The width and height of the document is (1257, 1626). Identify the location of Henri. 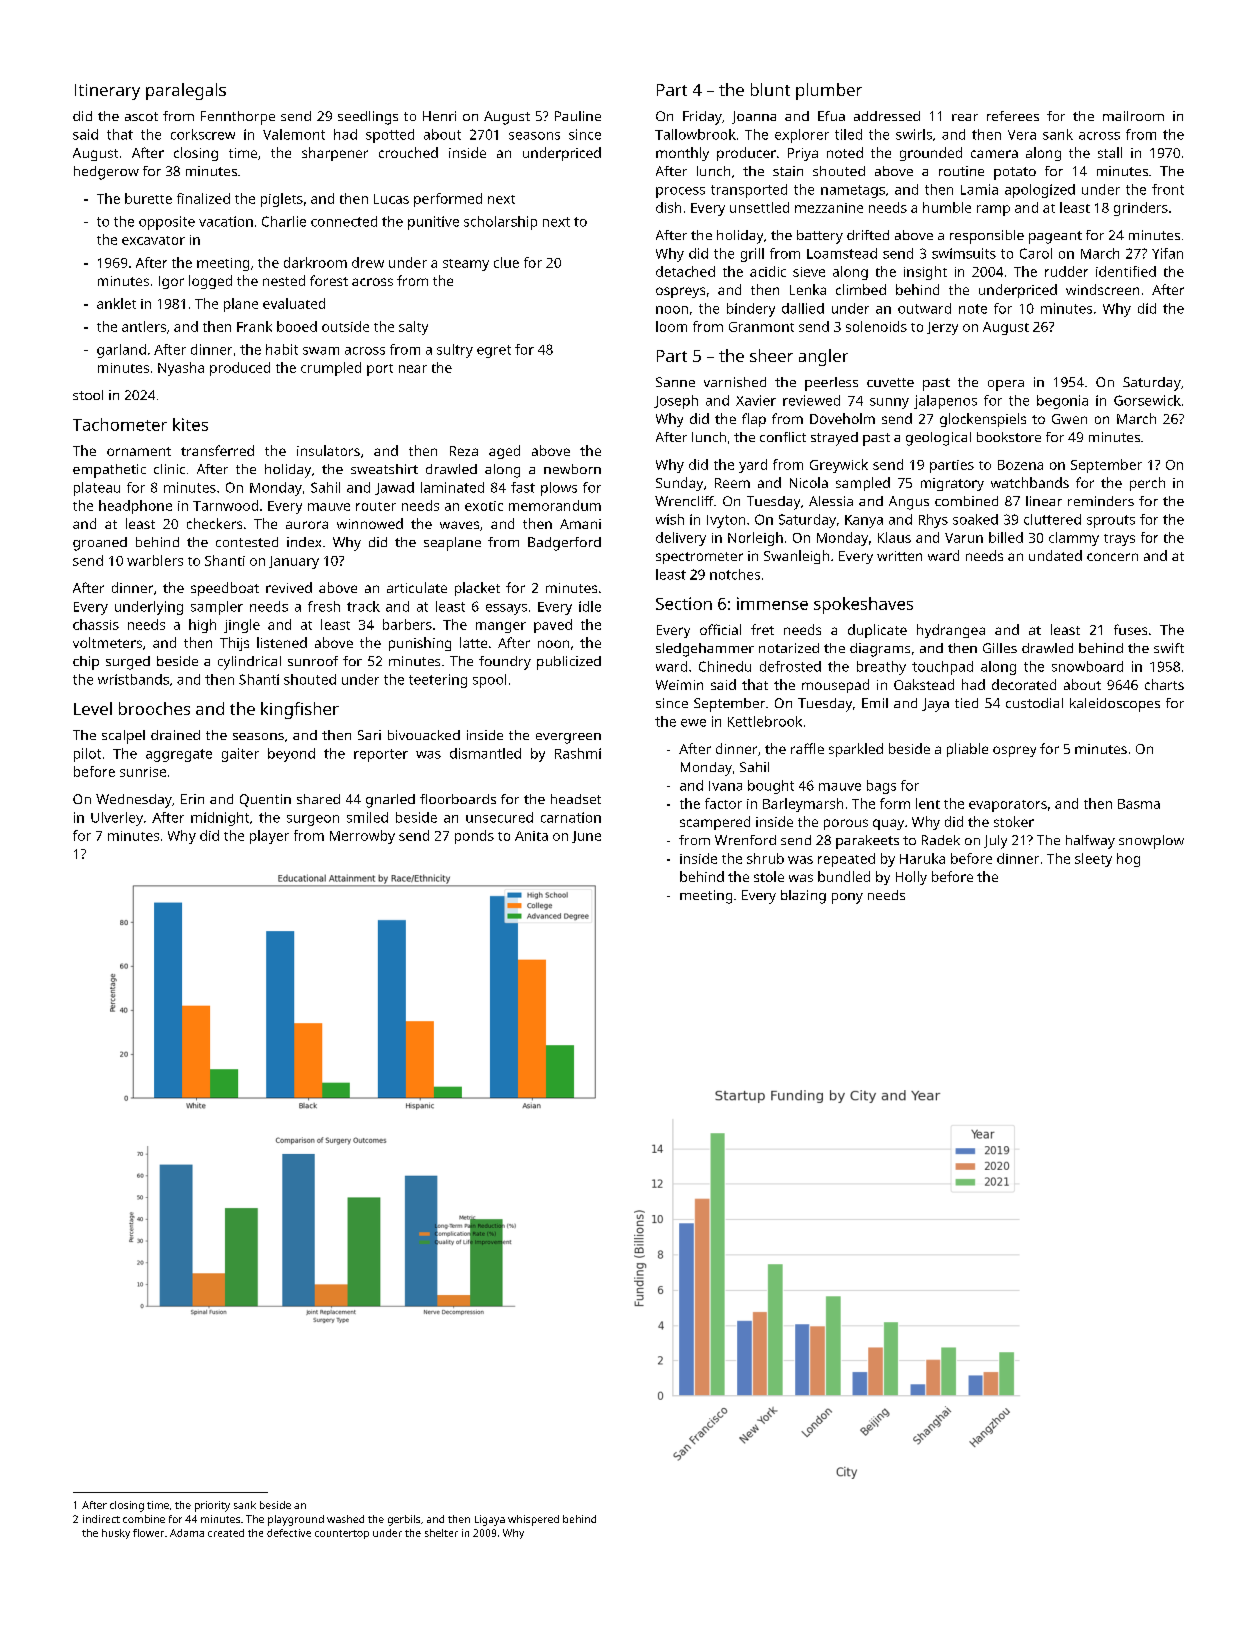
(439, 116).
